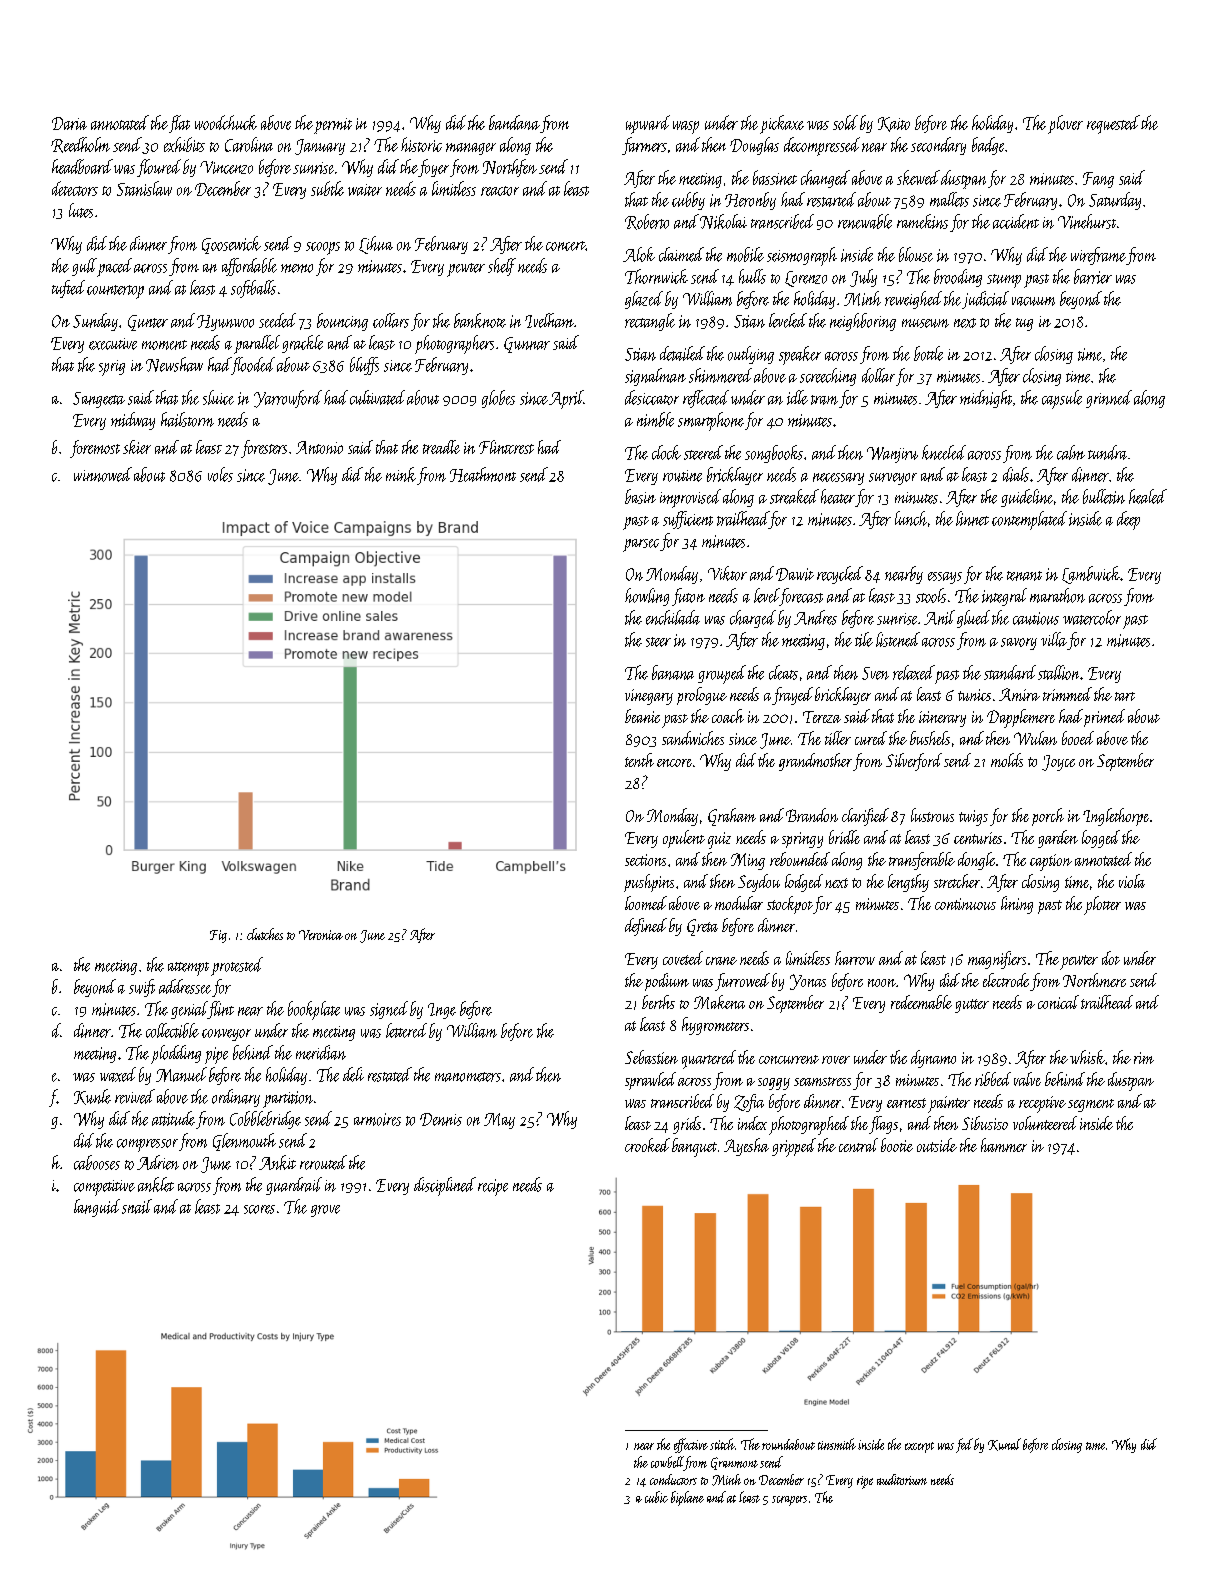 The height and width of the document is (1576, 1218). Describe the element at coordinates (753, 619) in the document. I see `charged` at that location.
